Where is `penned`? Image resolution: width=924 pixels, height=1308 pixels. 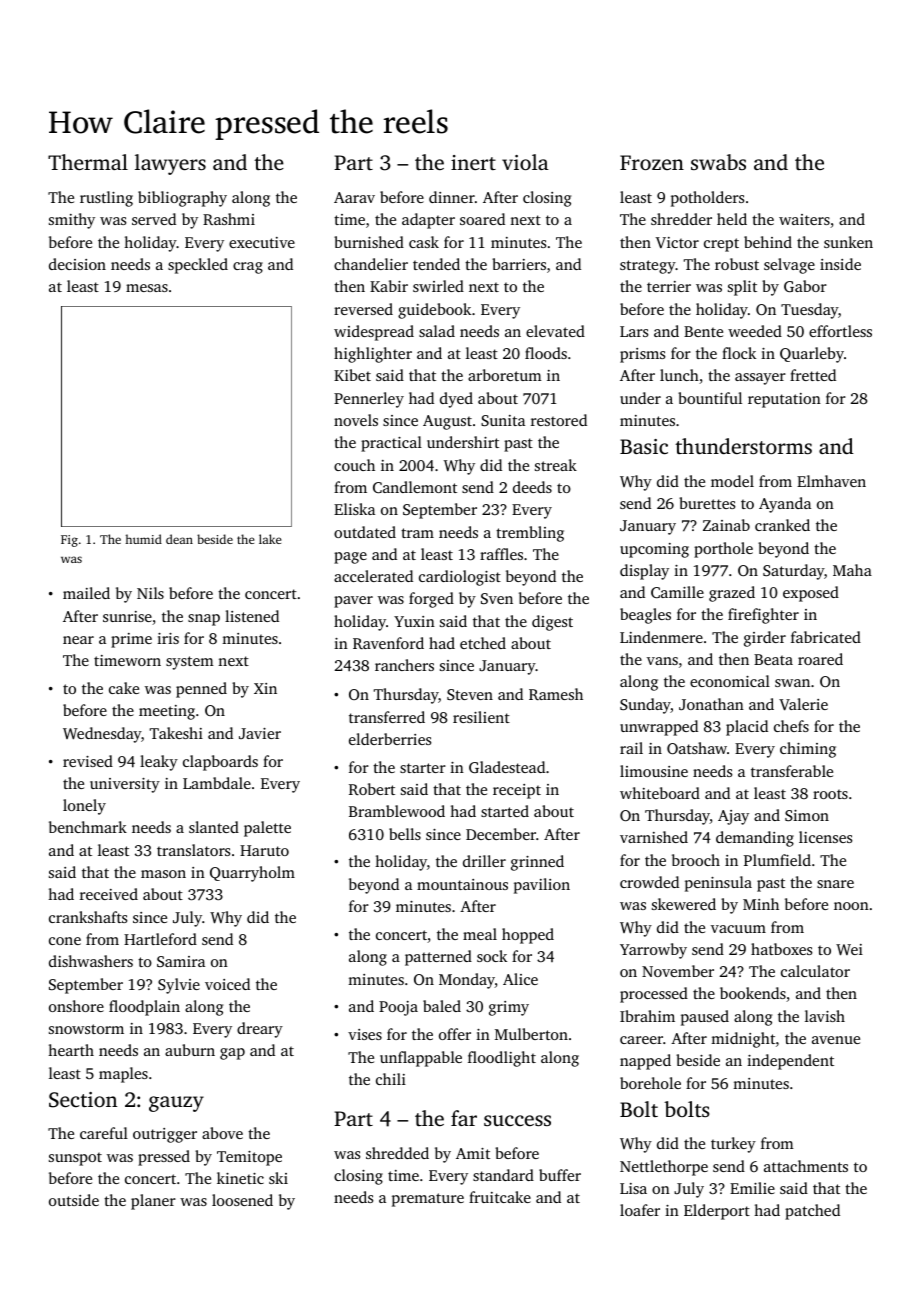
penned is located at coordinates (201, 690).
